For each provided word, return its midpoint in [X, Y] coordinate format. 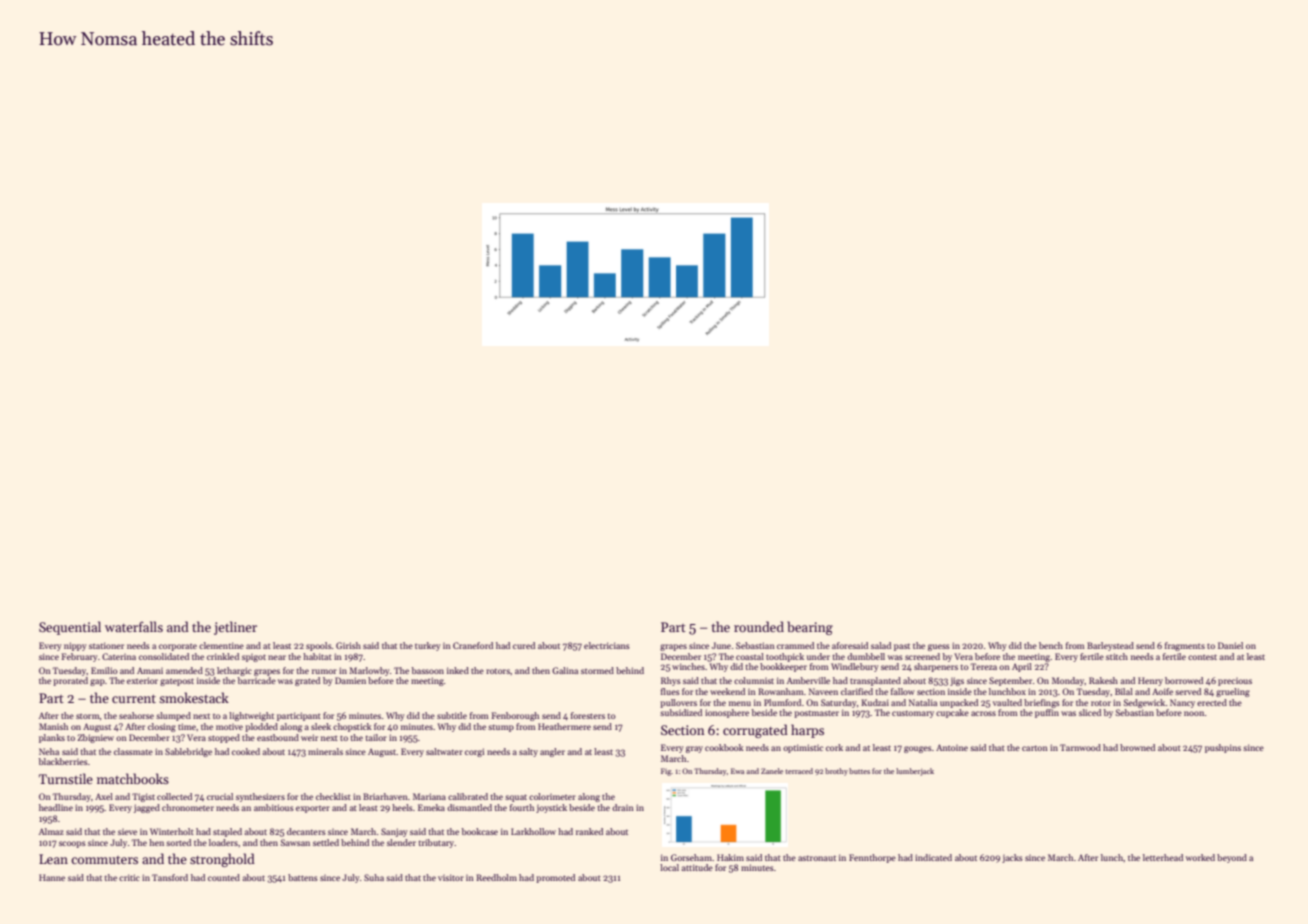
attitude [697, 867]
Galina [565, 670]
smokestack [194, 697]
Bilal [1124, 691]
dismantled [469, 807]
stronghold [222, 860]
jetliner [235, 628]
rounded [759, 626]
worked [1200, 857]
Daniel [1230, 645]
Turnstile [66, 778]
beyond [1232, 858]
